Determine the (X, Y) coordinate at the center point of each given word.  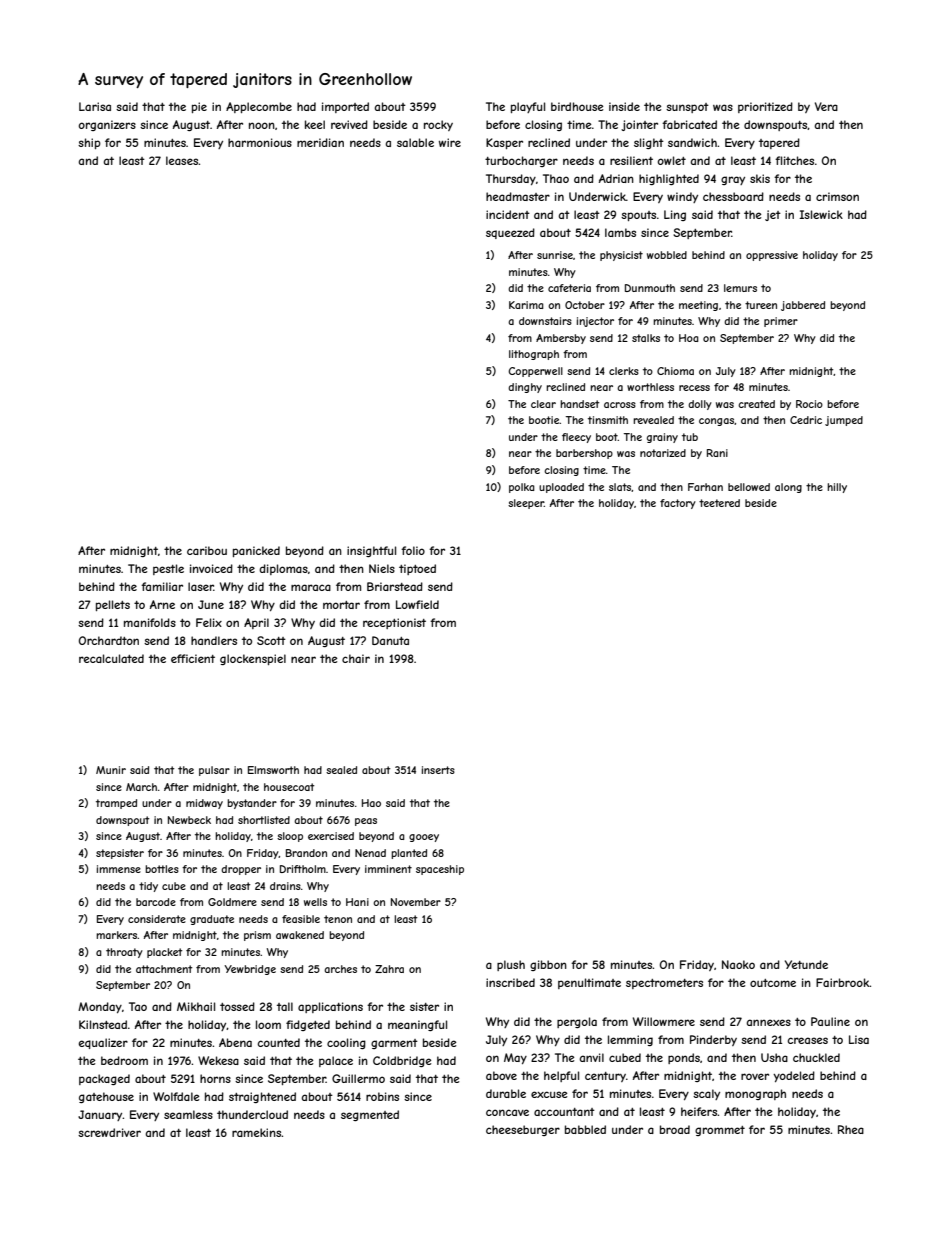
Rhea (851, 1129)
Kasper (504, 143)
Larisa (95, 106)
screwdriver (109, 1132)
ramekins (257, 1132)
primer (781, 322)
